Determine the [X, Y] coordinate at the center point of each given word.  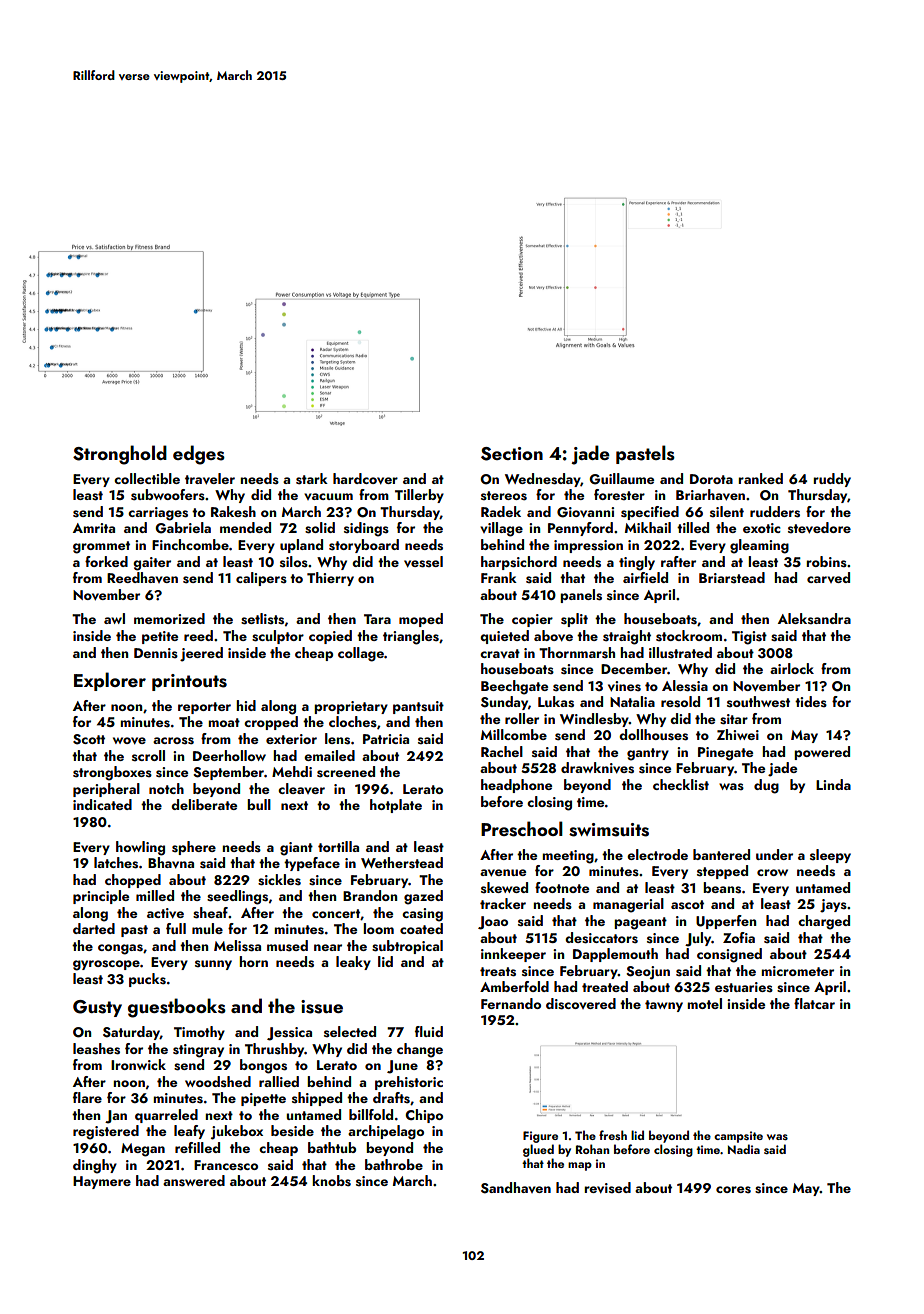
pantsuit [418, 707]
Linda [833, 784]
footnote [562, 887]
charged [824, 922]
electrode [657, 854]
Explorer [110, 681]
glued [538, 1150]
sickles [279, 880]
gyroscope [106, 965]
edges [199, 455]
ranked [760, 478]
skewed [504, 887]
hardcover [365, 479]
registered [106, 1132]
